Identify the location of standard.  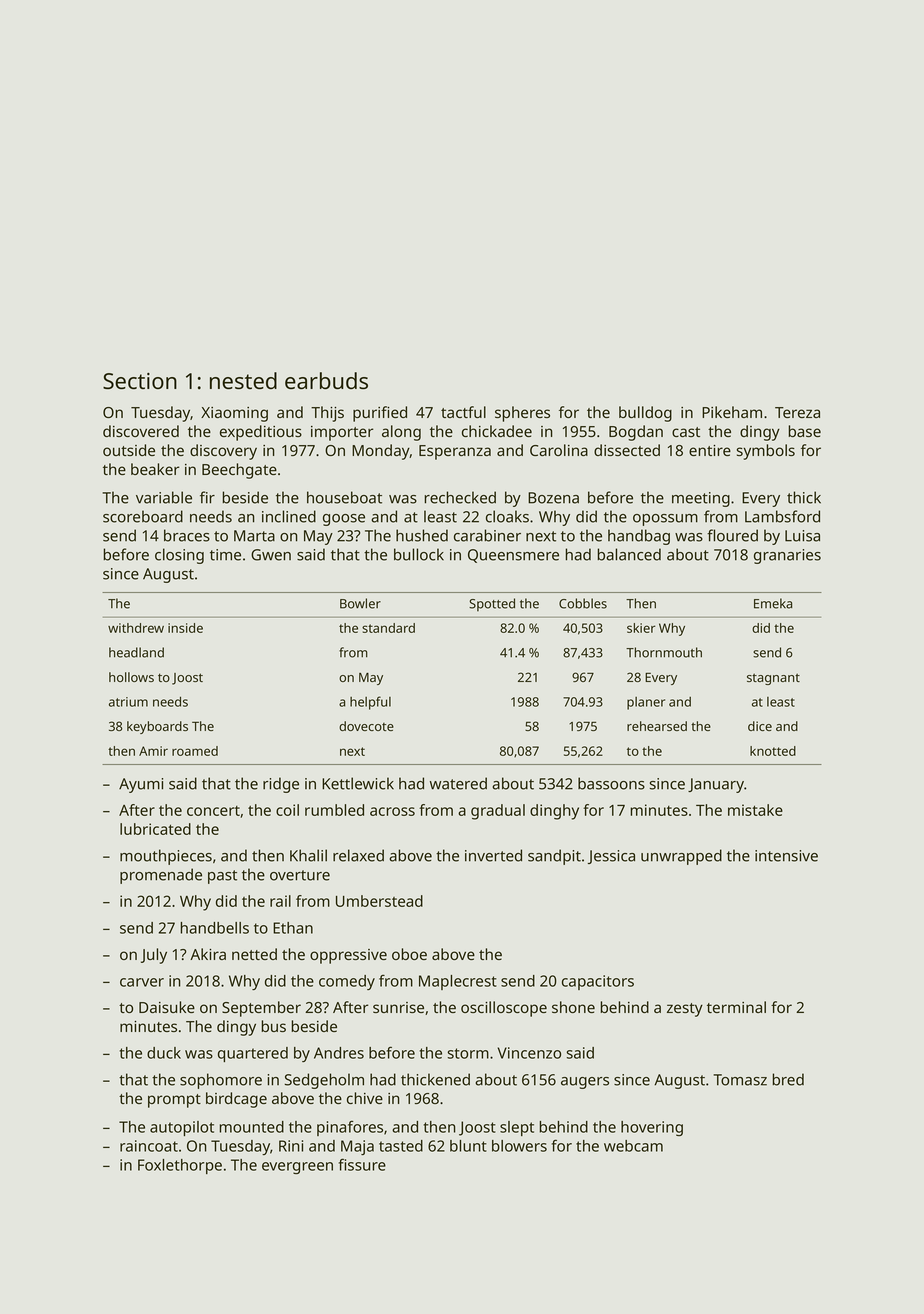
(388, 628).
